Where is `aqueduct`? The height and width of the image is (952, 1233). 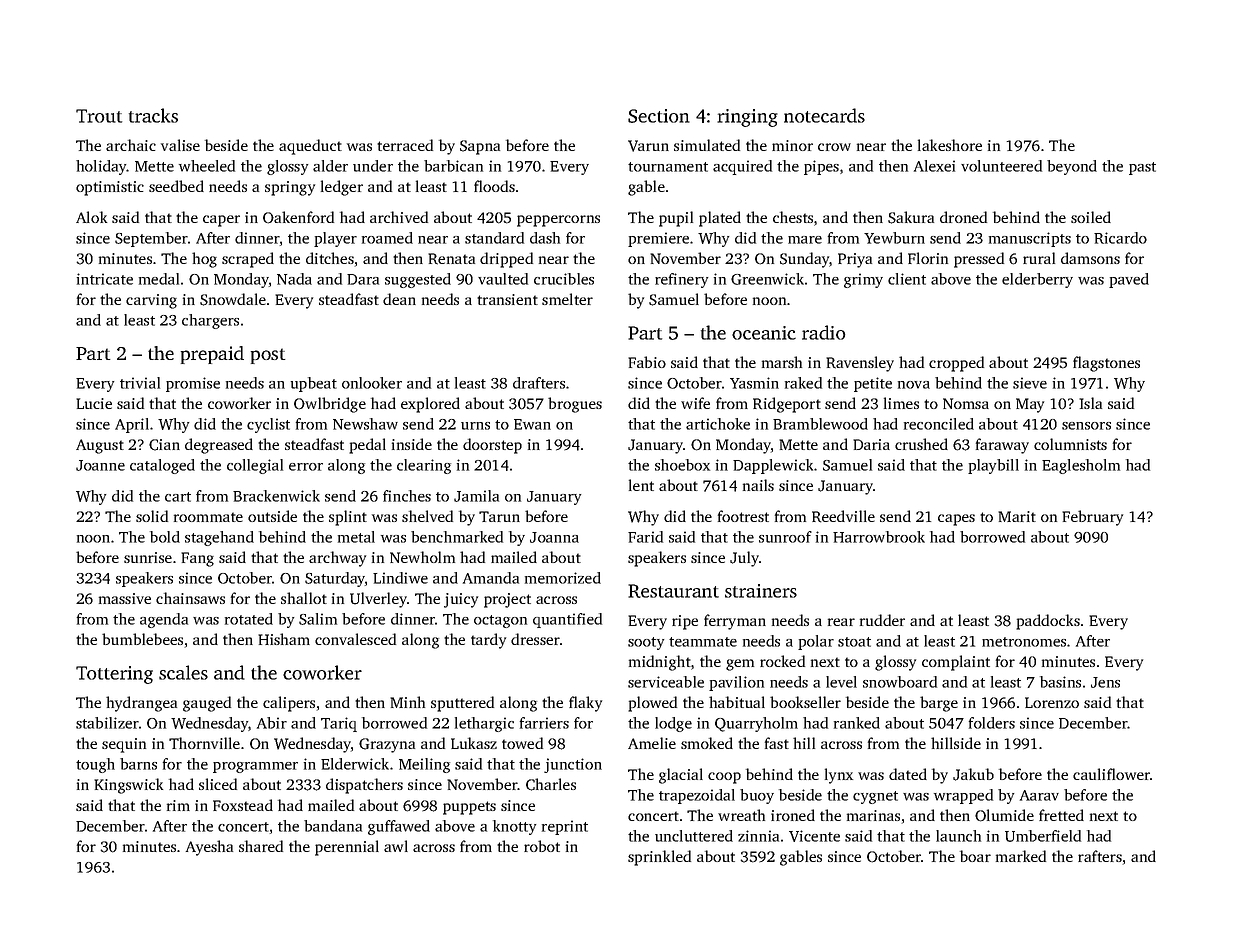 aqueduct is located at coordinates (310, 147).
